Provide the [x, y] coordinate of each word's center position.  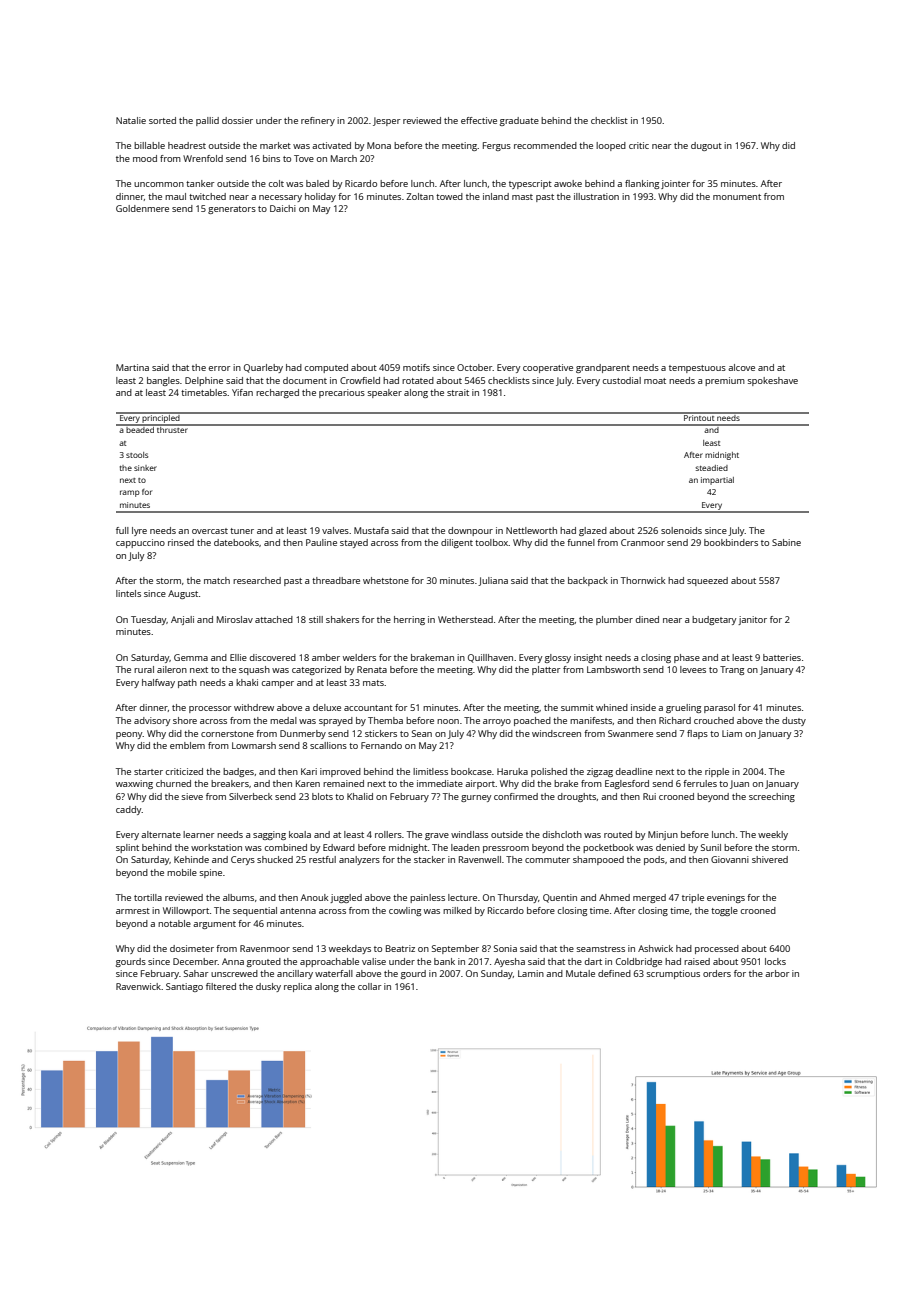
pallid [207, 121]
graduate [519, 121]
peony [129, 735]
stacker [429, 859]
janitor [752, 620]
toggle [724, 911]
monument [737, 197]
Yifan [242, 392]
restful [322, 859]
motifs [416, 367]
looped [611, 146]
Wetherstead [465, 619]
